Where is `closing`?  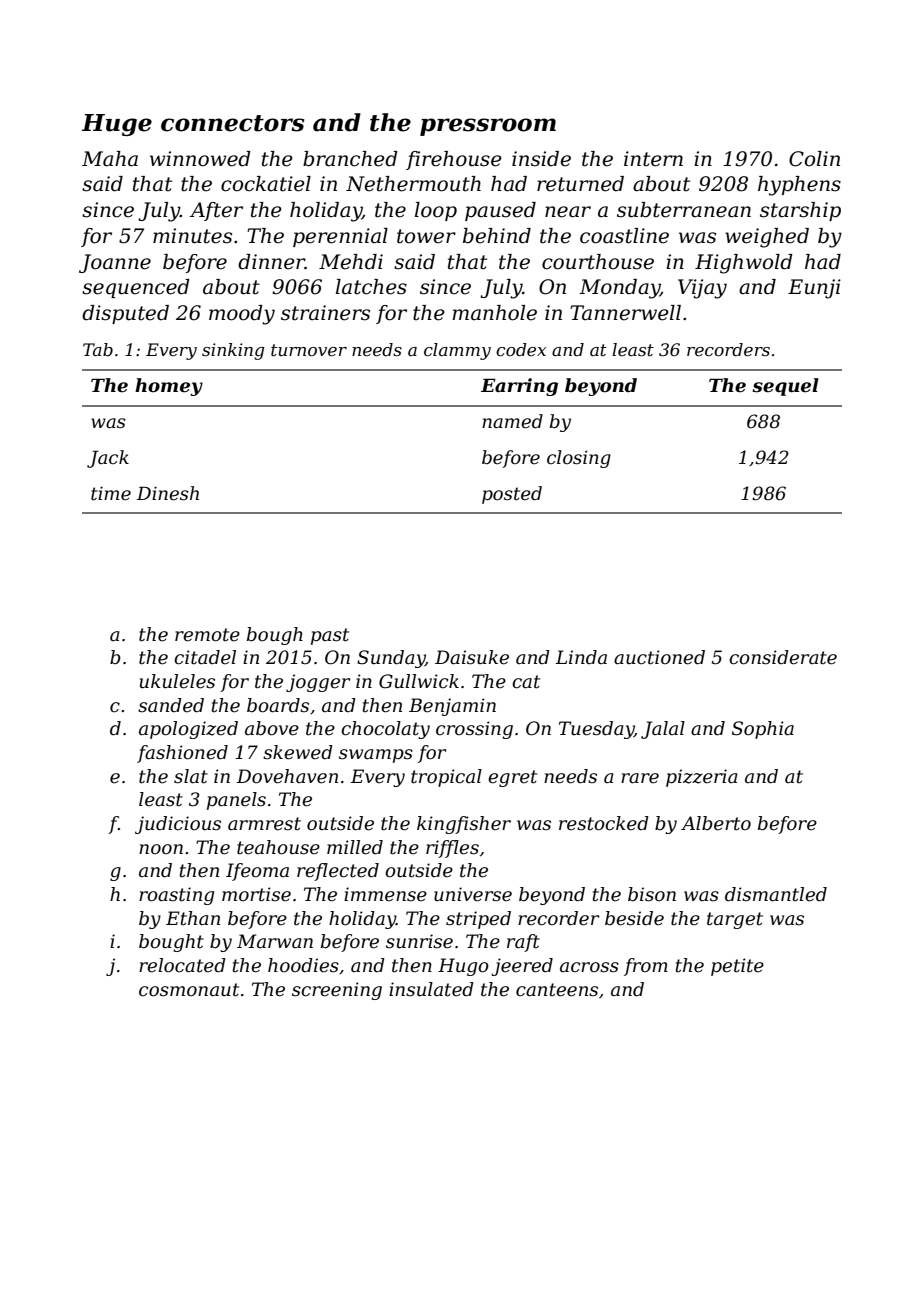 closing is located at coordinates (579, 459).
